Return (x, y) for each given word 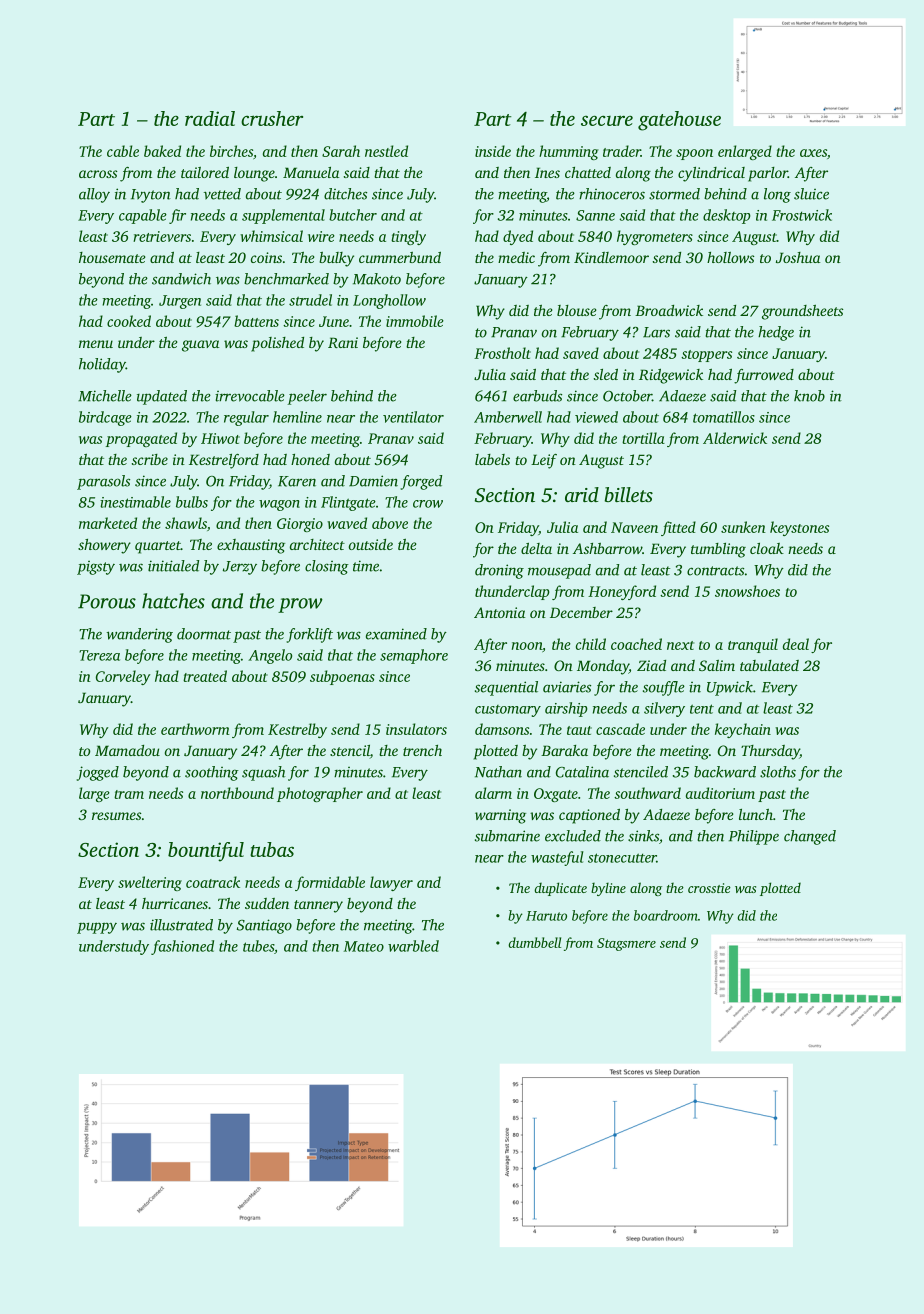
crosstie (709, 888)
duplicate (560, 889)
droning (499, 571)
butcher (353, 215)
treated (205, 676)
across (98, 174)
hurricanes (175, 903)
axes (813, 153)
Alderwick (735, 438)
